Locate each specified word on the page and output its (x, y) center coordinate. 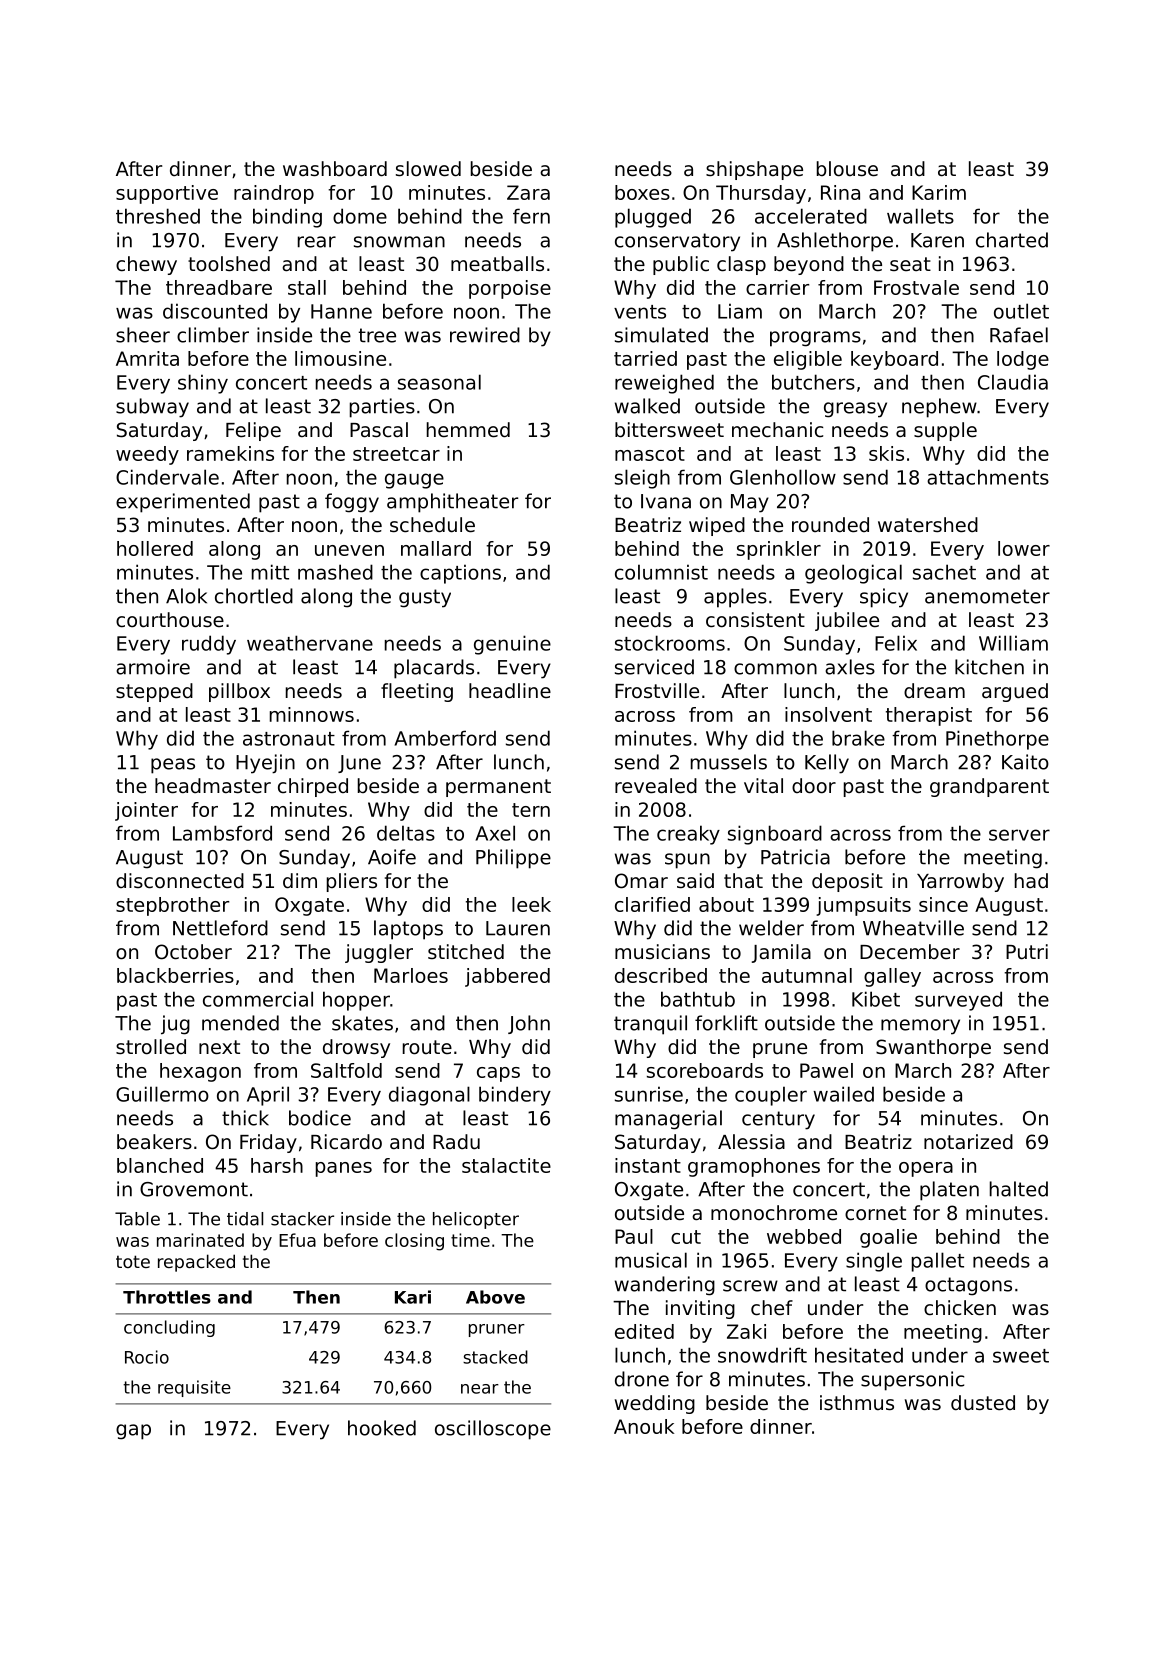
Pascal (379, 430)
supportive (167, 194)
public (681, 265)
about (726, 904)
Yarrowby (960, 882)
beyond (809, 265)
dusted (983, 1403)
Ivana (666, 501)
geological (853, 574)
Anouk (644, 1426)
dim (300, 881)
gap (133, 1432)
